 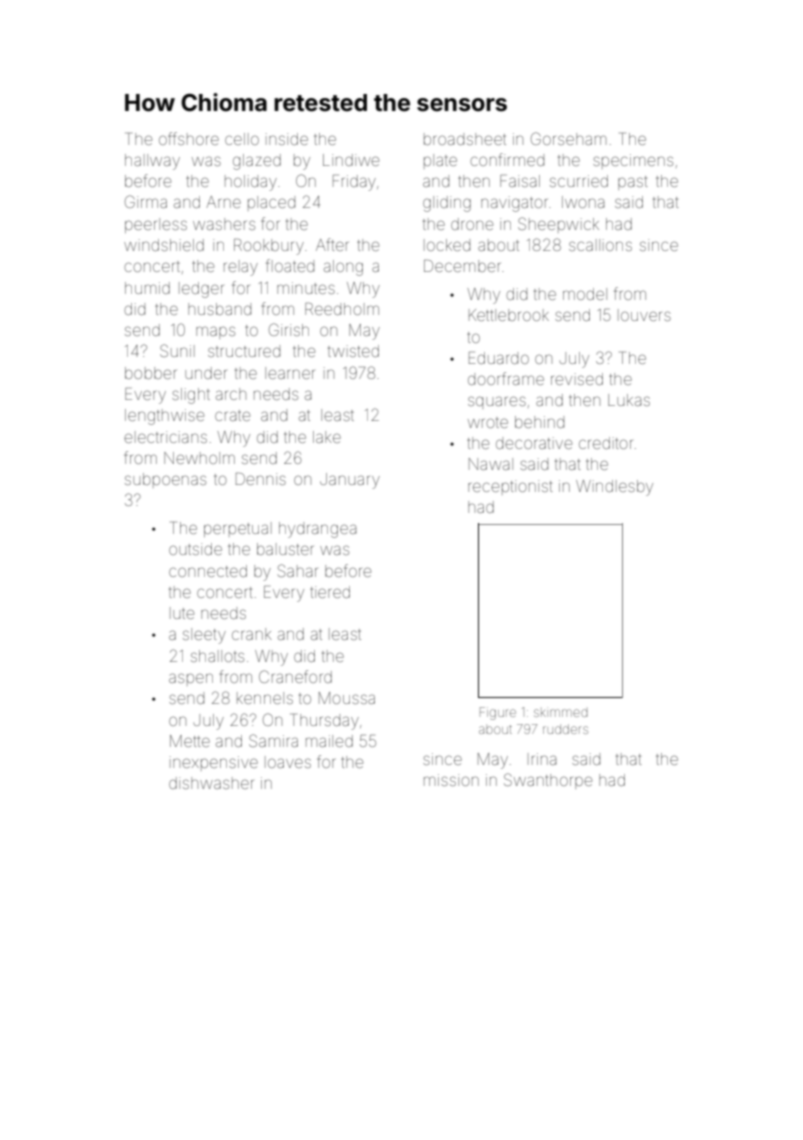 I want to click on Gorseham, so click(x=568, y=138).
